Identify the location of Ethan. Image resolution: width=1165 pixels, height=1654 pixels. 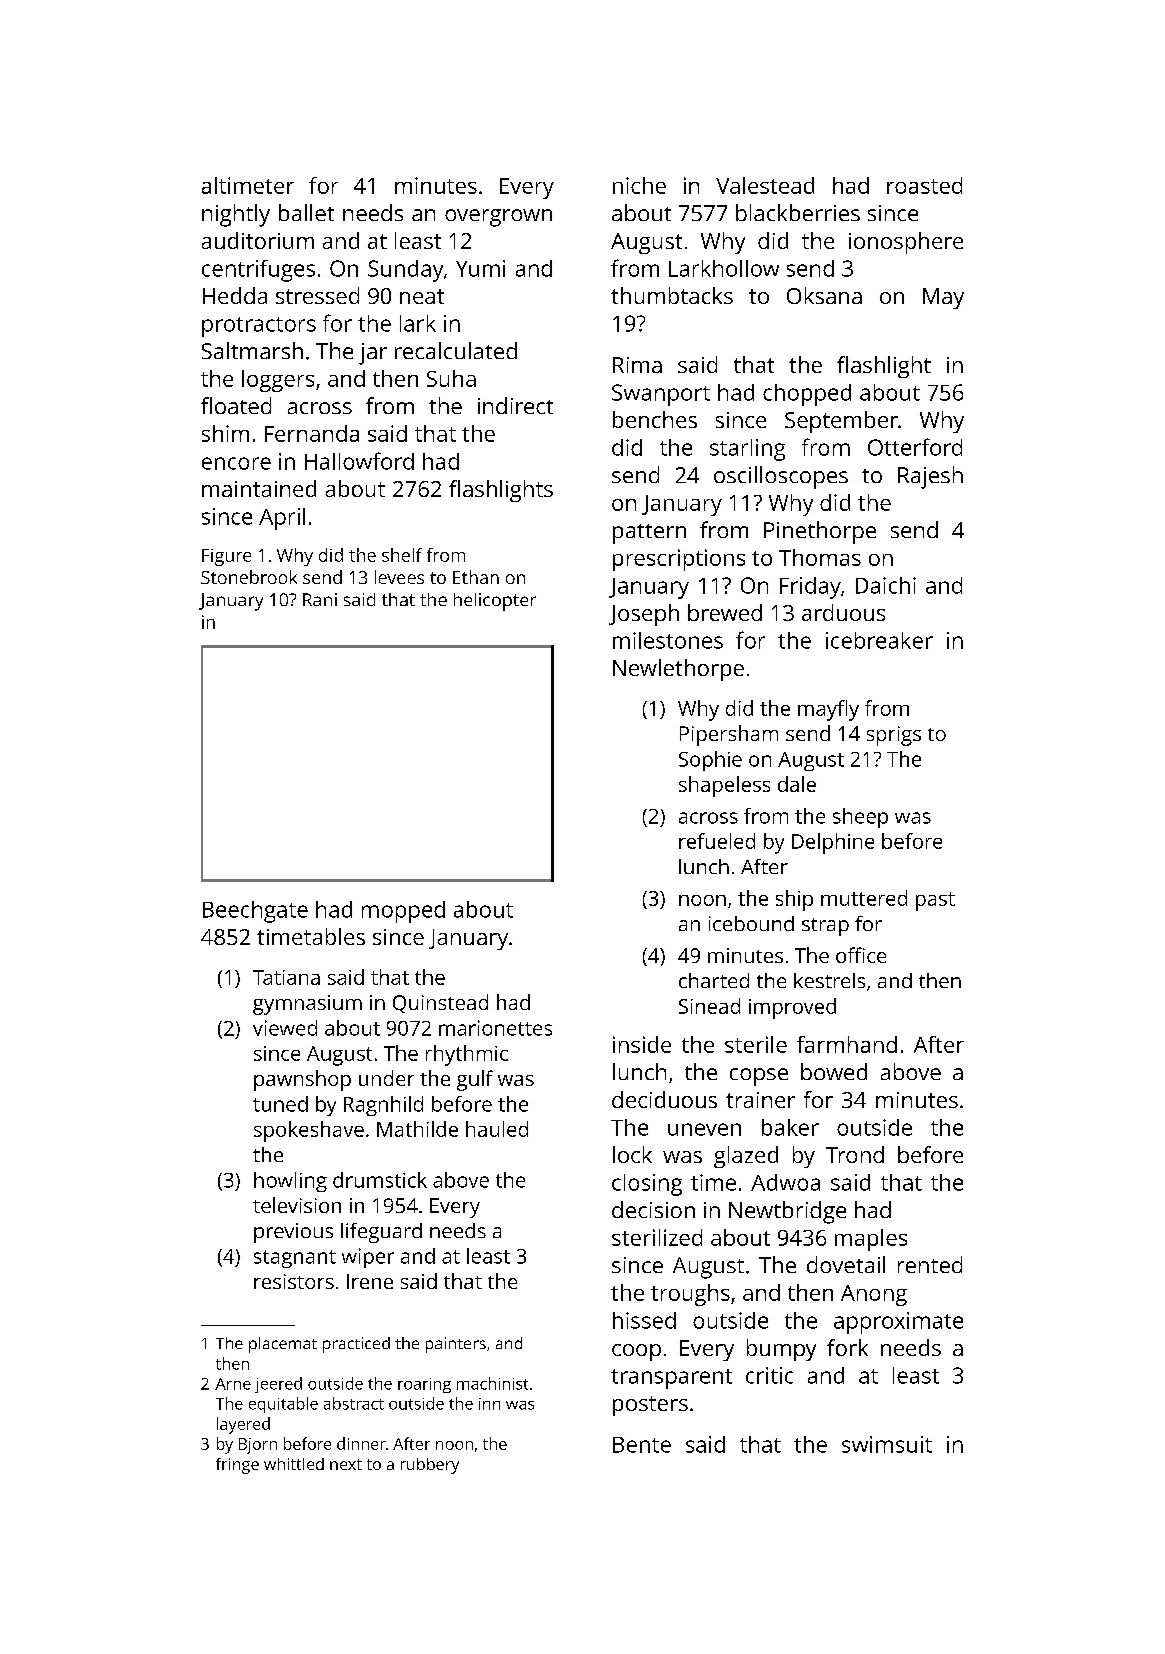
(476, 577).
